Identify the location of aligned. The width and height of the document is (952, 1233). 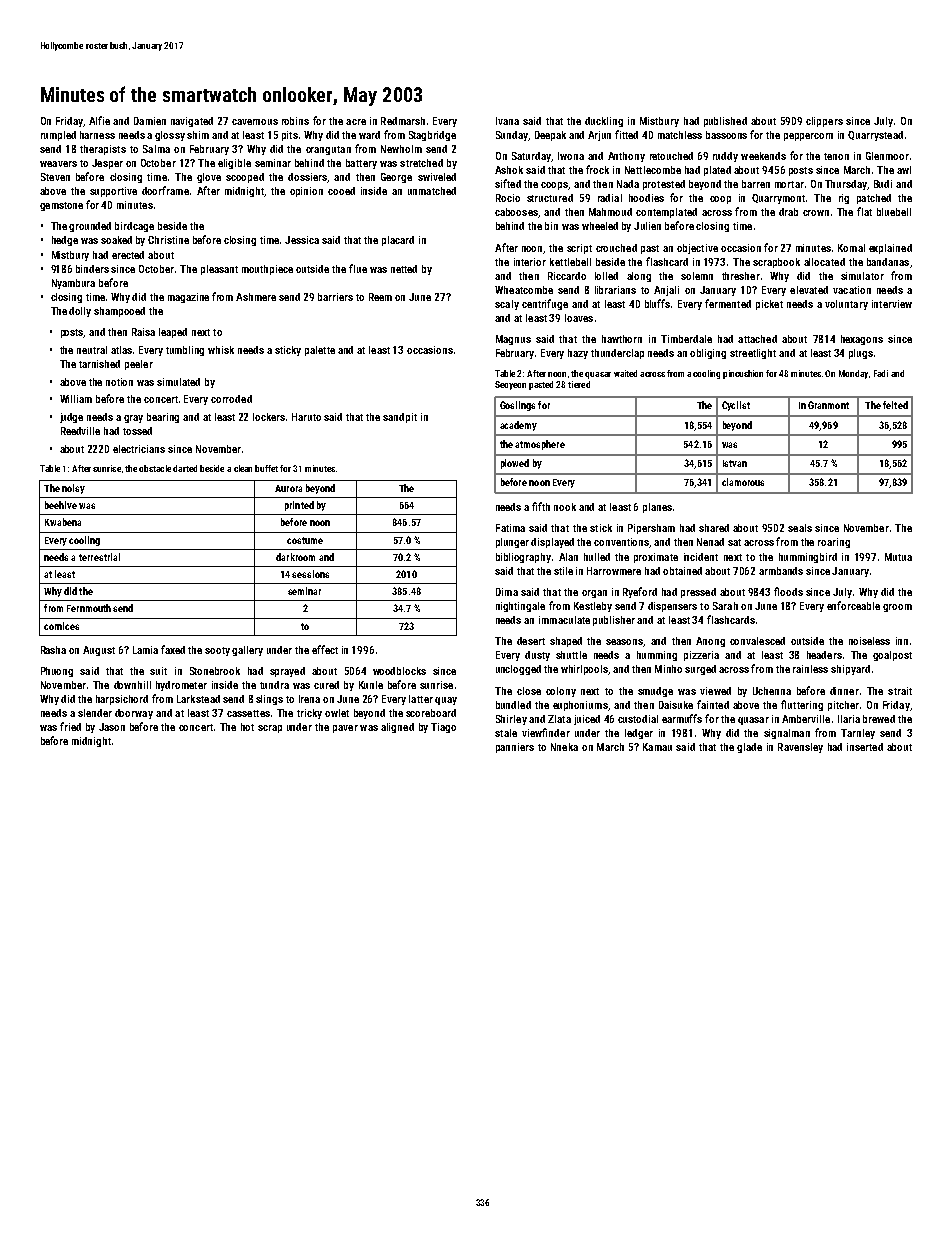
(397, 728).
